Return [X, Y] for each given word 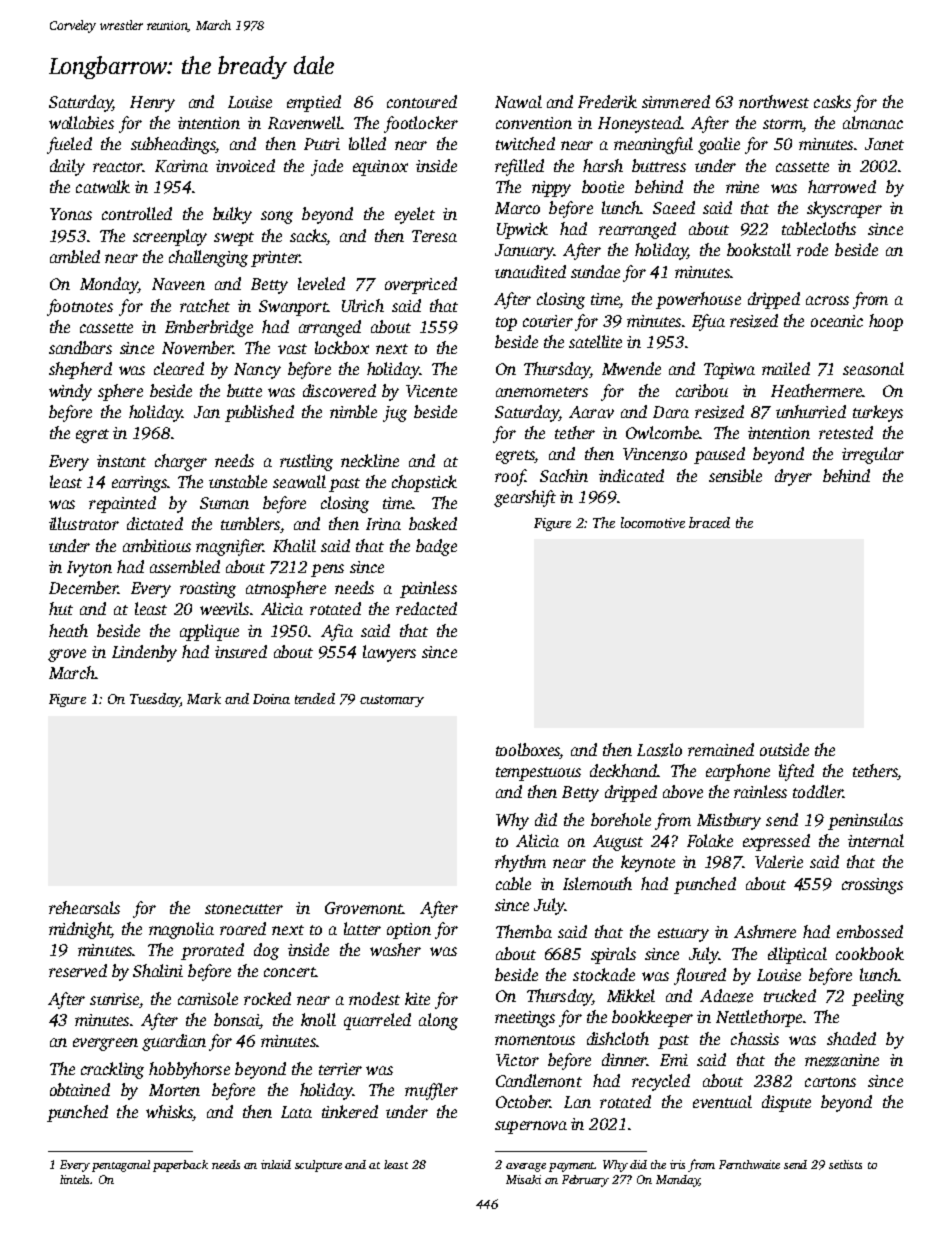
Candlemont [539, 1080]
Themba [524, 931]
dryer [793, 477]
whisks [169, 1111]
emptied [314, 103]
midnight [80, 930]
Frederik [607, 101]
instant [121, 461]
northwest [774, 101]
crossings [872, 886]
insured [241, 651]
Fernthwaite [749, 1164]
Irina [383, 524]
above [683, 791]
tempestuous [538, 774]
